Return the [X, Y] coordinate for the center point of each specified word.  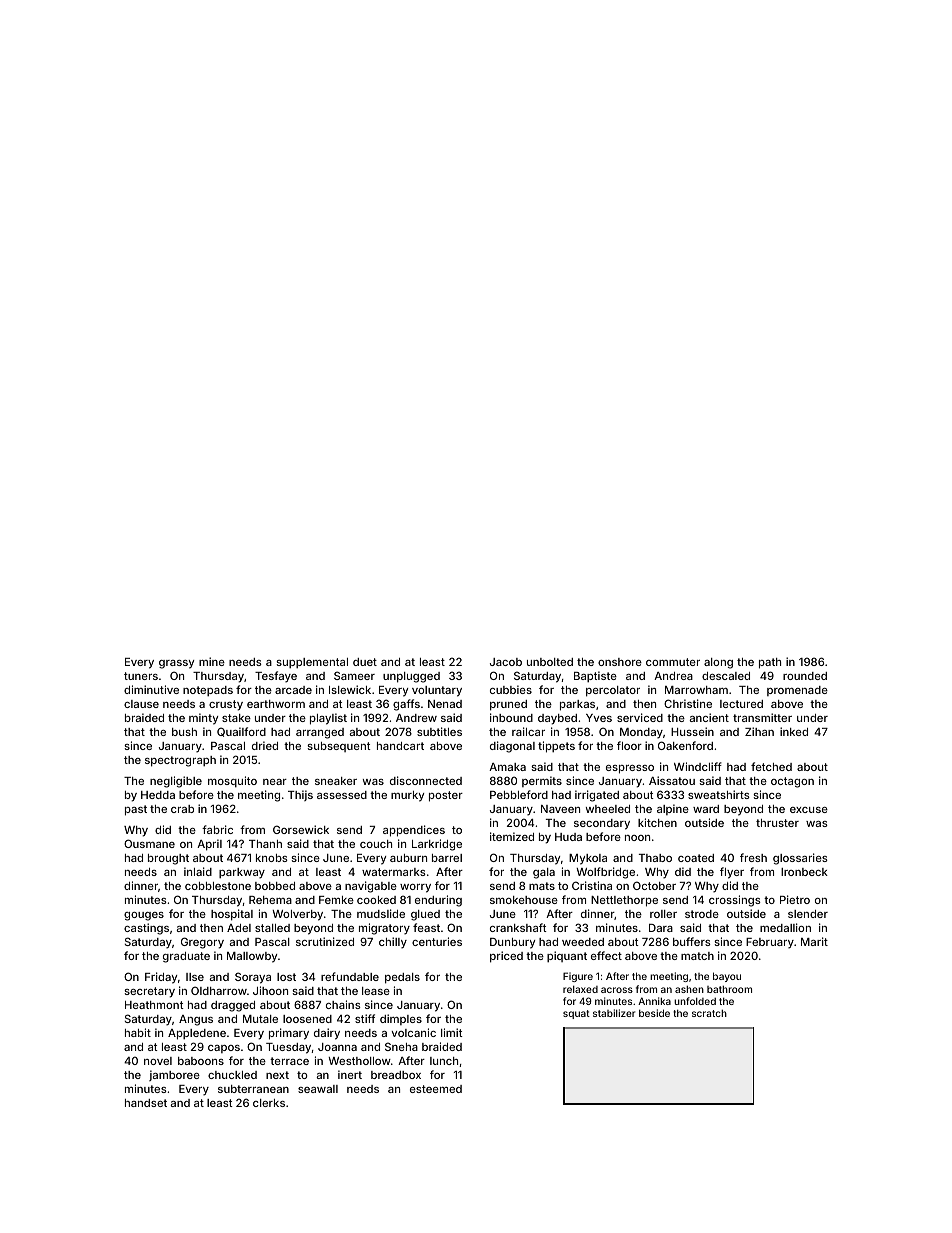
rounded [805, 676]
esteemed [436, 1089]
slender [808, 914]
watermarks [394, 872]
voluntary [437, 691]
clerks [269, 1103]
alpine [673, 809]
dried [265, 745]
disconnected [426, 780]
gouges [144, 916]
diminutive [151, 689]
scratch [709, 1013]
